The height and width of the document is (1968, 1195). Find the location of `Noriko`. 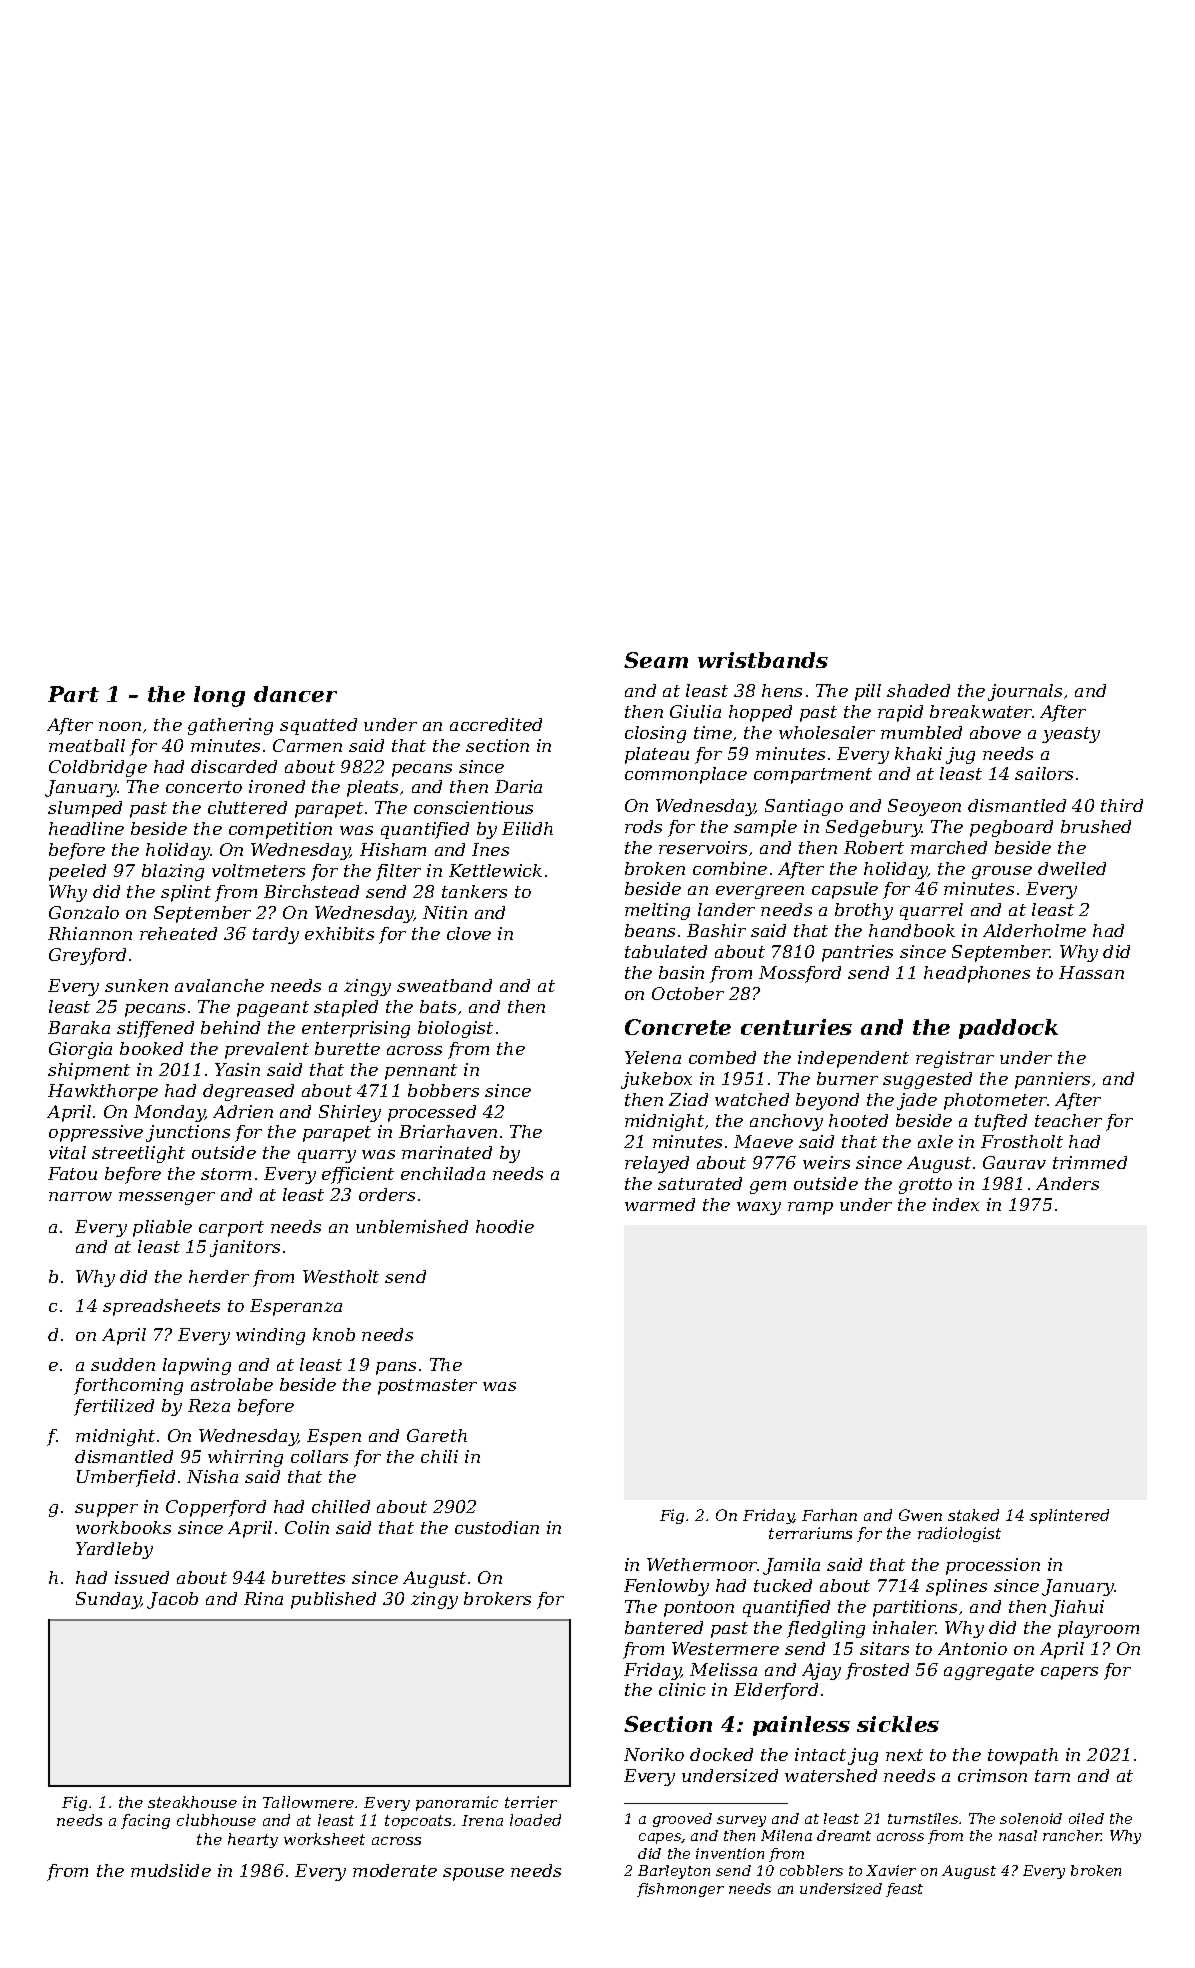

Noriko is located at coordinates (654, 1754).
